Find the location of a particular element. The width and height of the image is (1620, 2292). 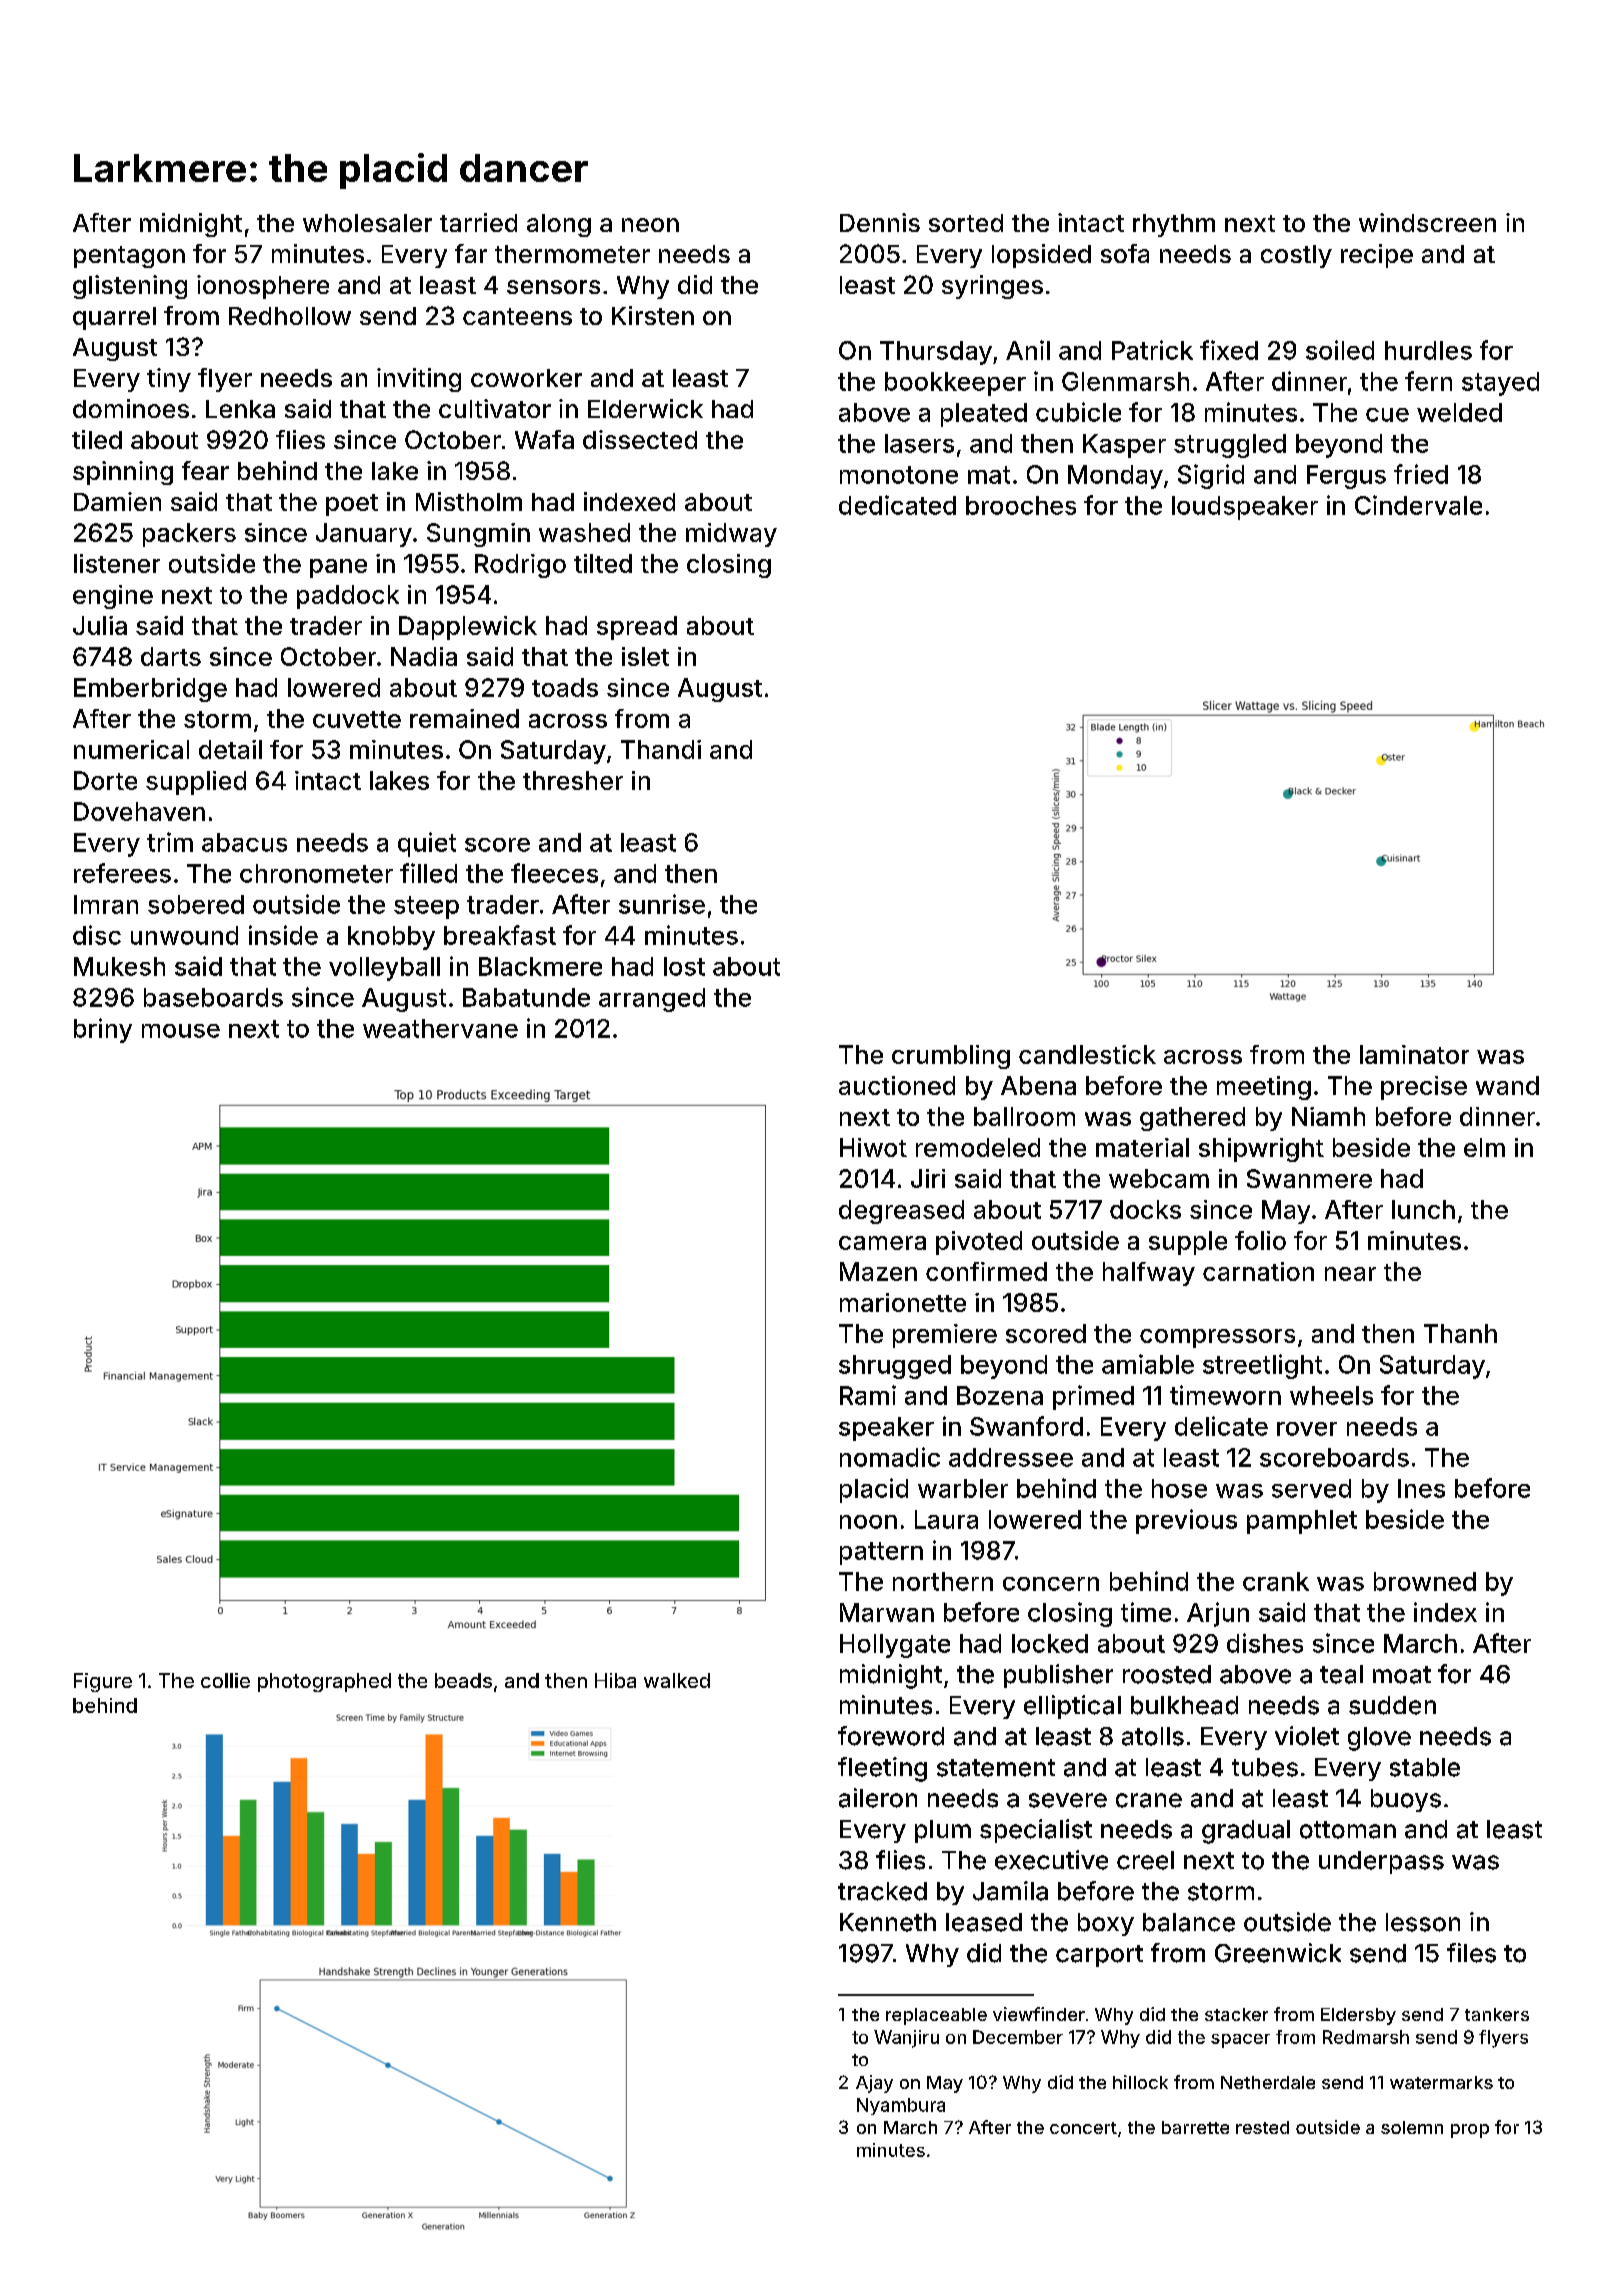

collie is located at coordinates (225, 1680).
